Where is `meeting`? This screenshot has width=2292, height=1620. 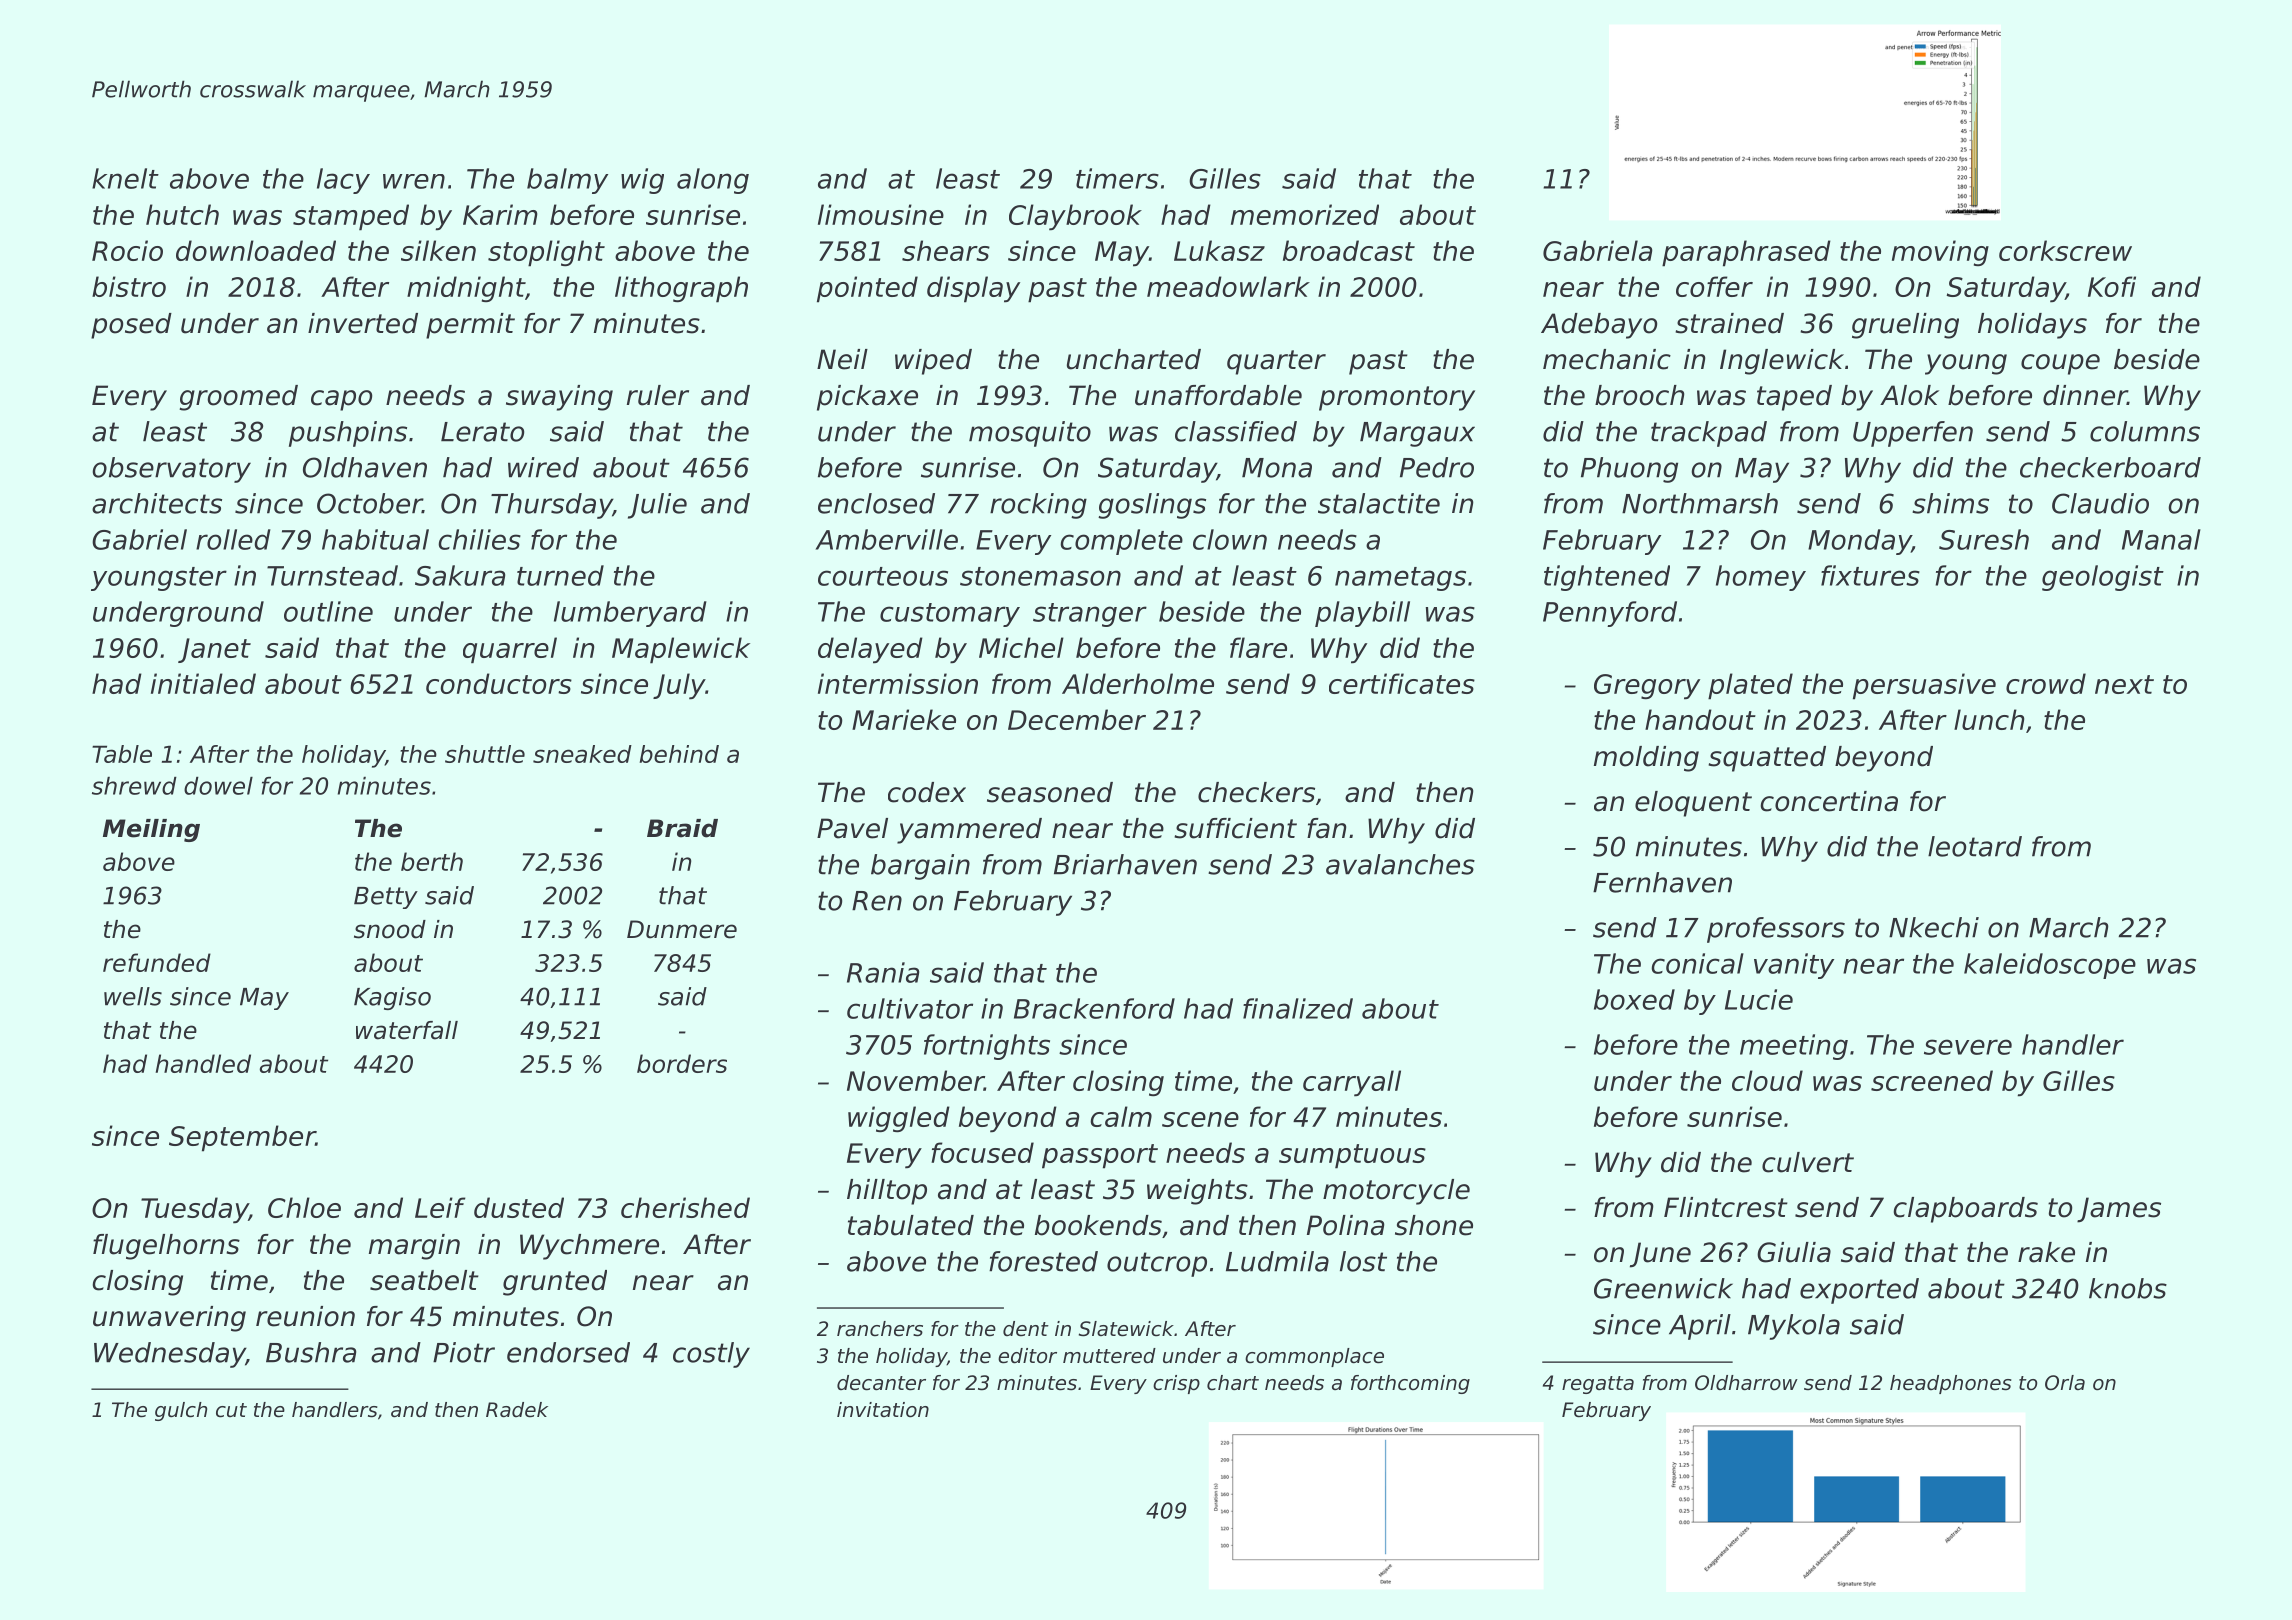
meeting is located at coordinates (1794, 1047).
